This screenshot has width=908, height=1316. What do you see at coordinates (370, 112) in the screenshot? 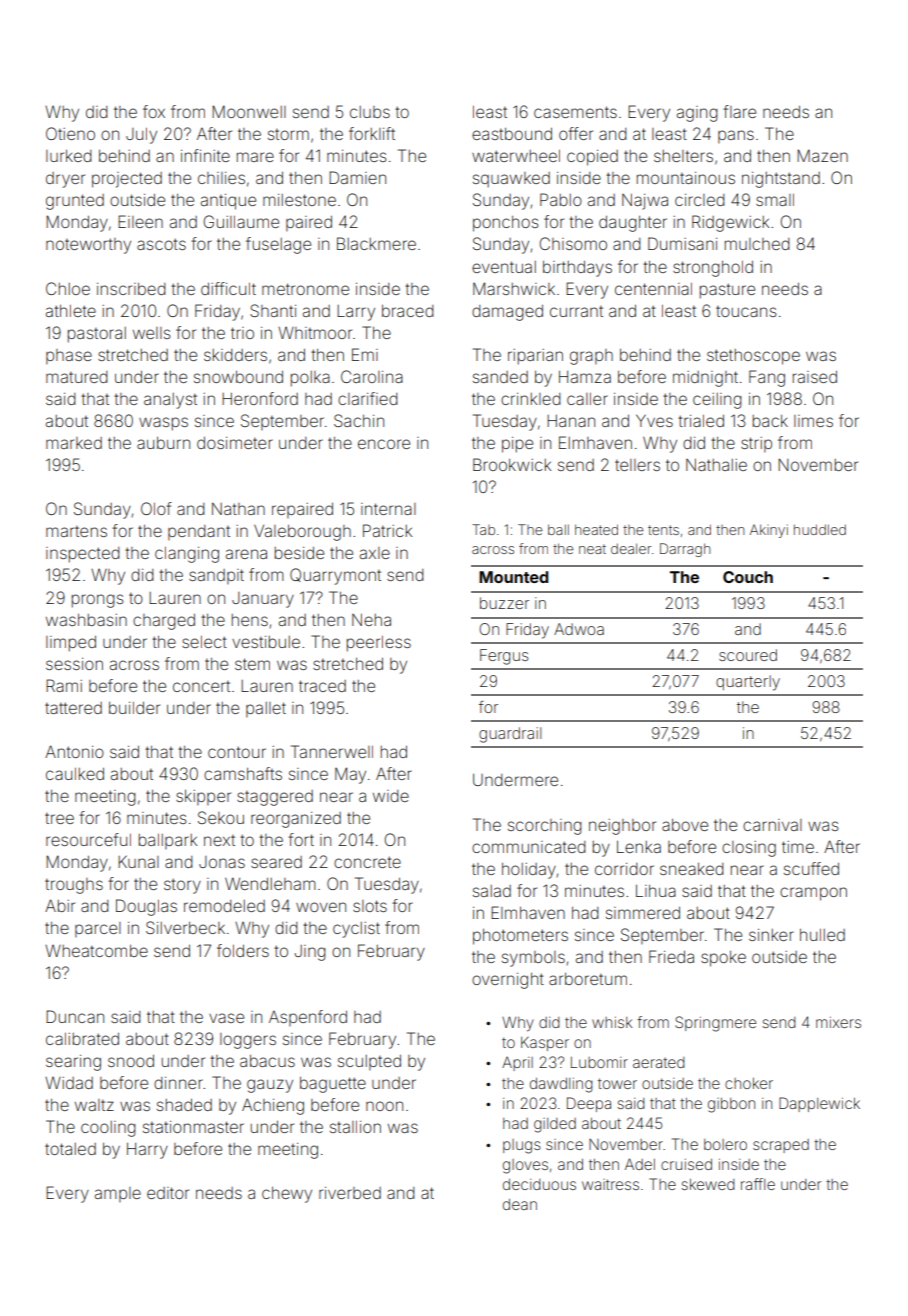
I see `clubs` at bounding box center [370, 112].
